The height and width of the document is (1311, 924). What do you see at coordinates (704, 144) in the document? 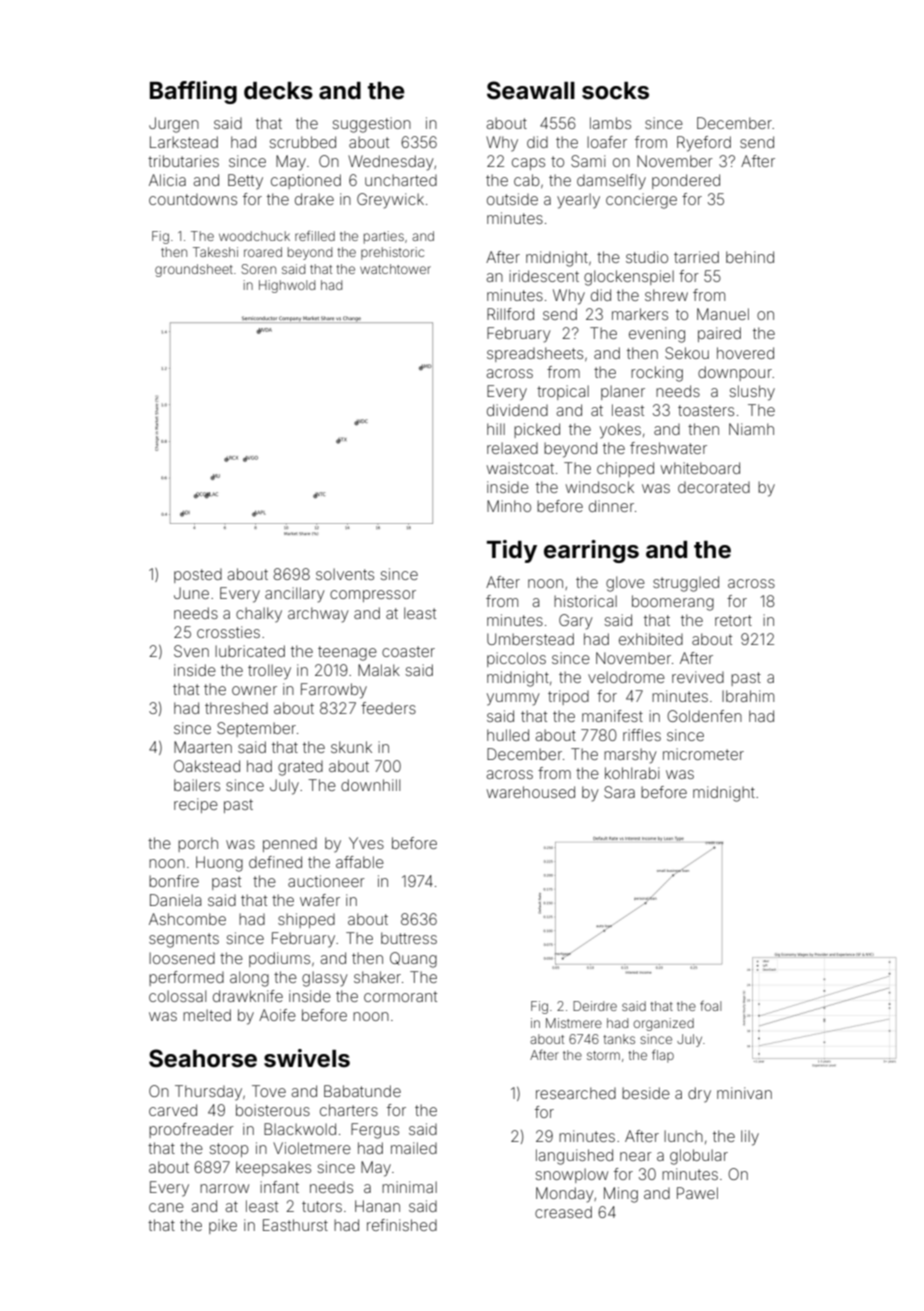
I see `Ryeford` at bounding box center [704, 144].
